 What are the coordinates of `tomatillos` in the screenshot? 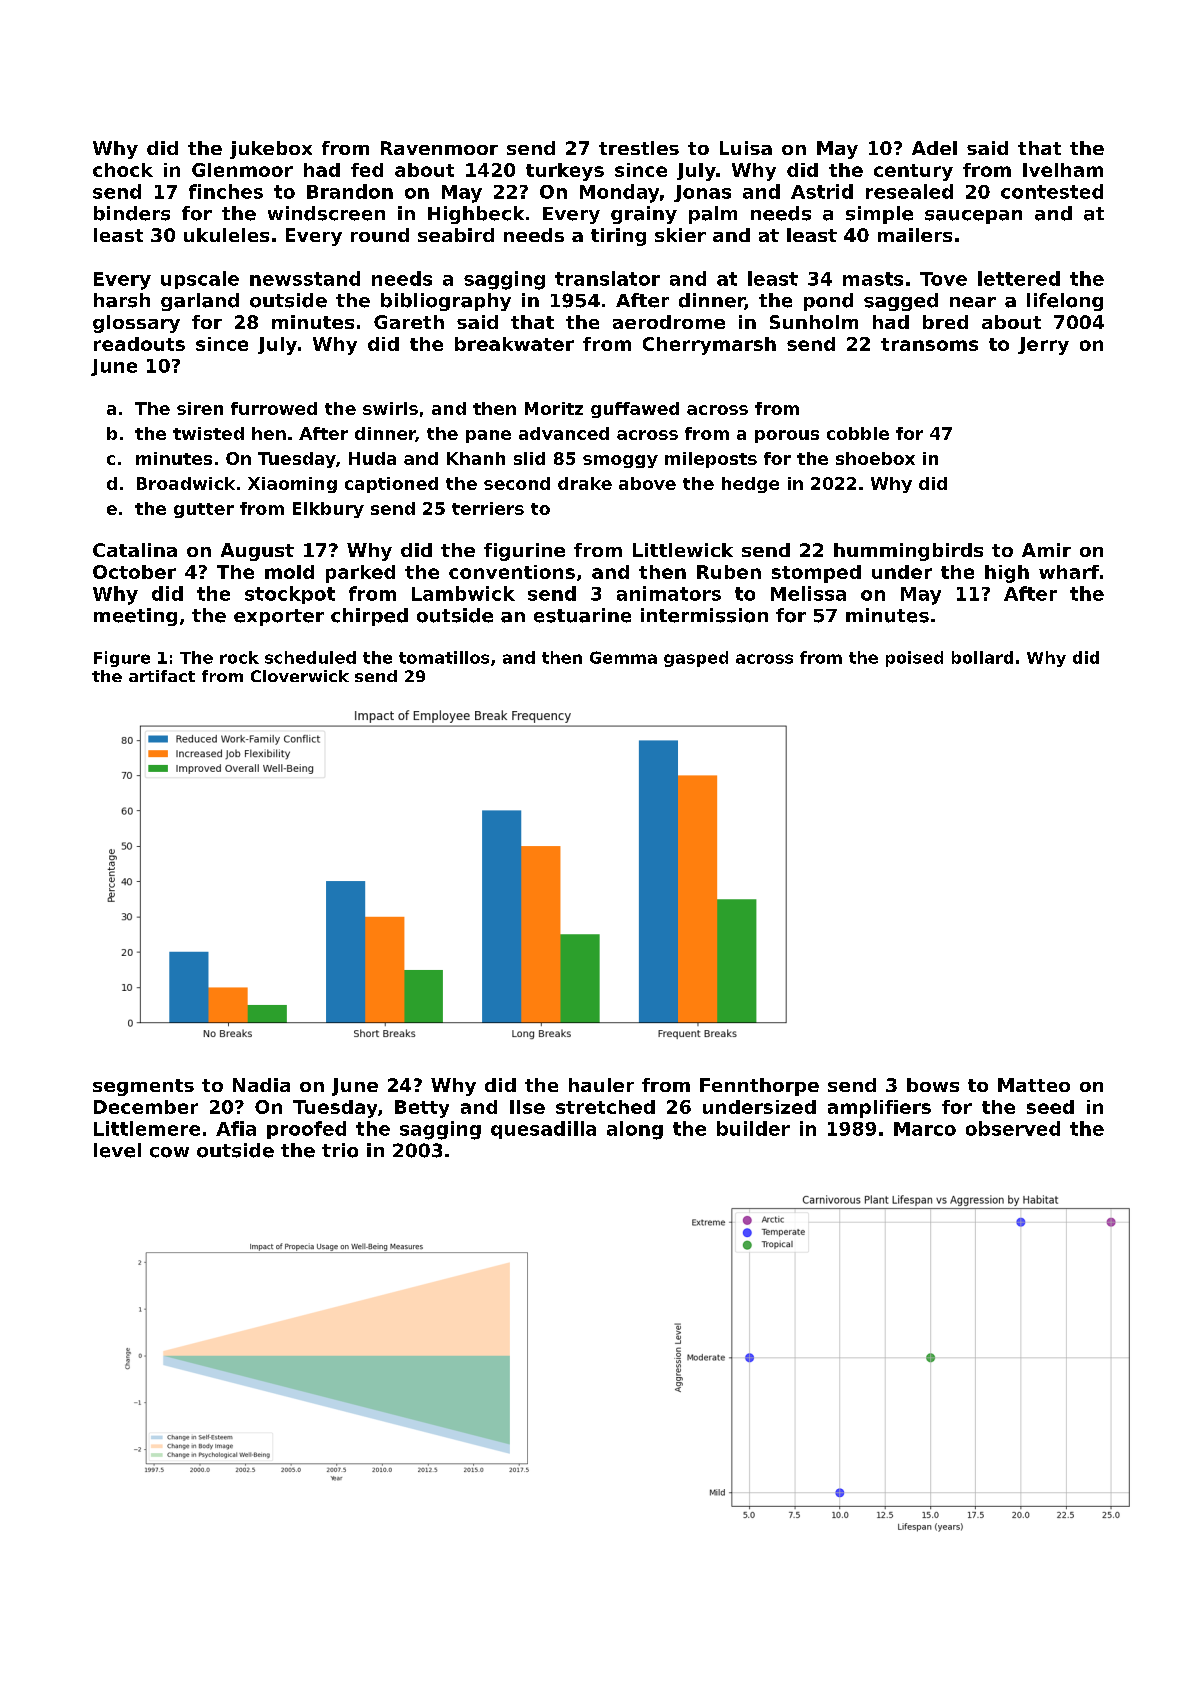 It's located at (444, 657).
